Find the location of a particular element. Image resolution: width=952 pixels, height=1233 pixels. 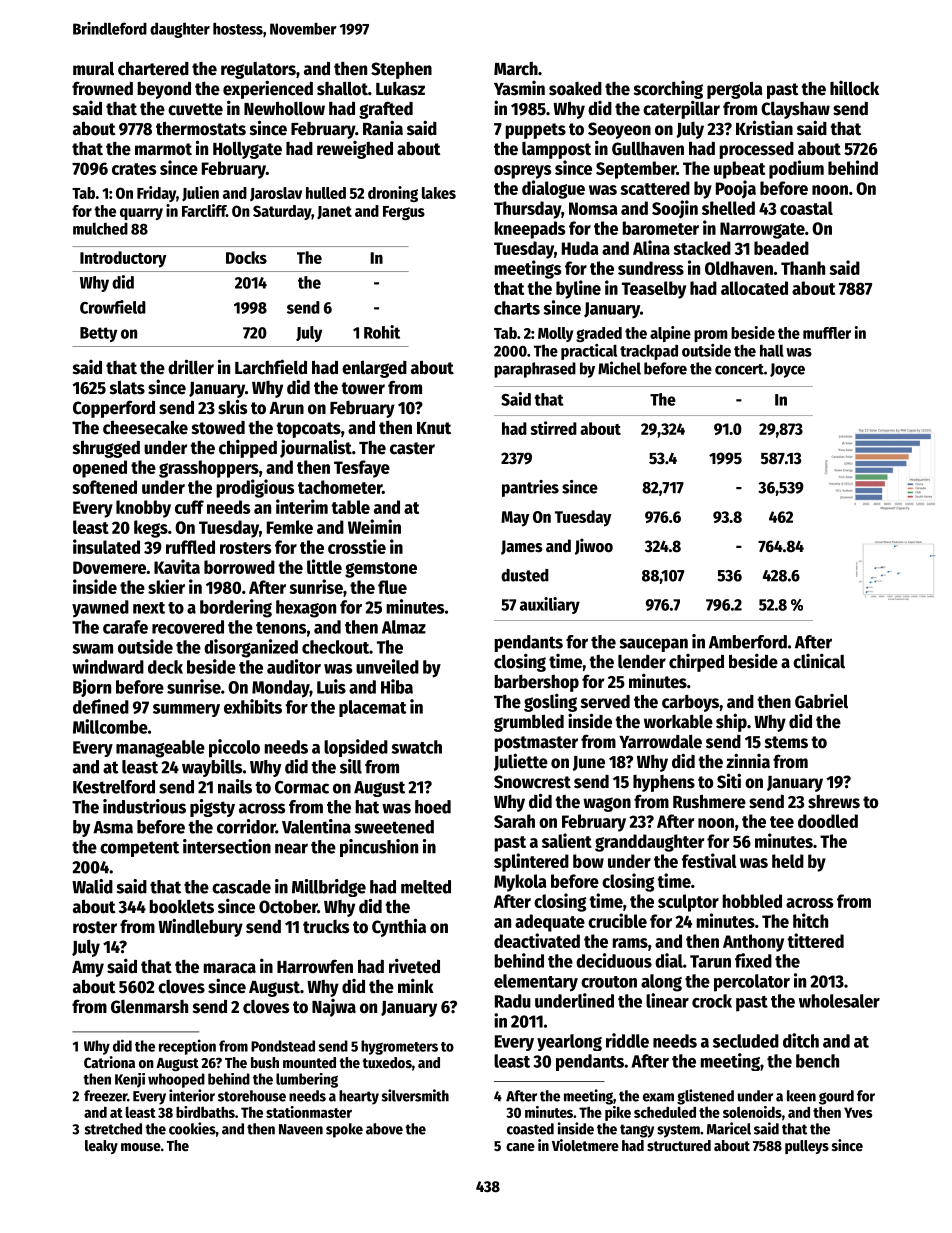

kneepads is located at coordinates (529, 230).
